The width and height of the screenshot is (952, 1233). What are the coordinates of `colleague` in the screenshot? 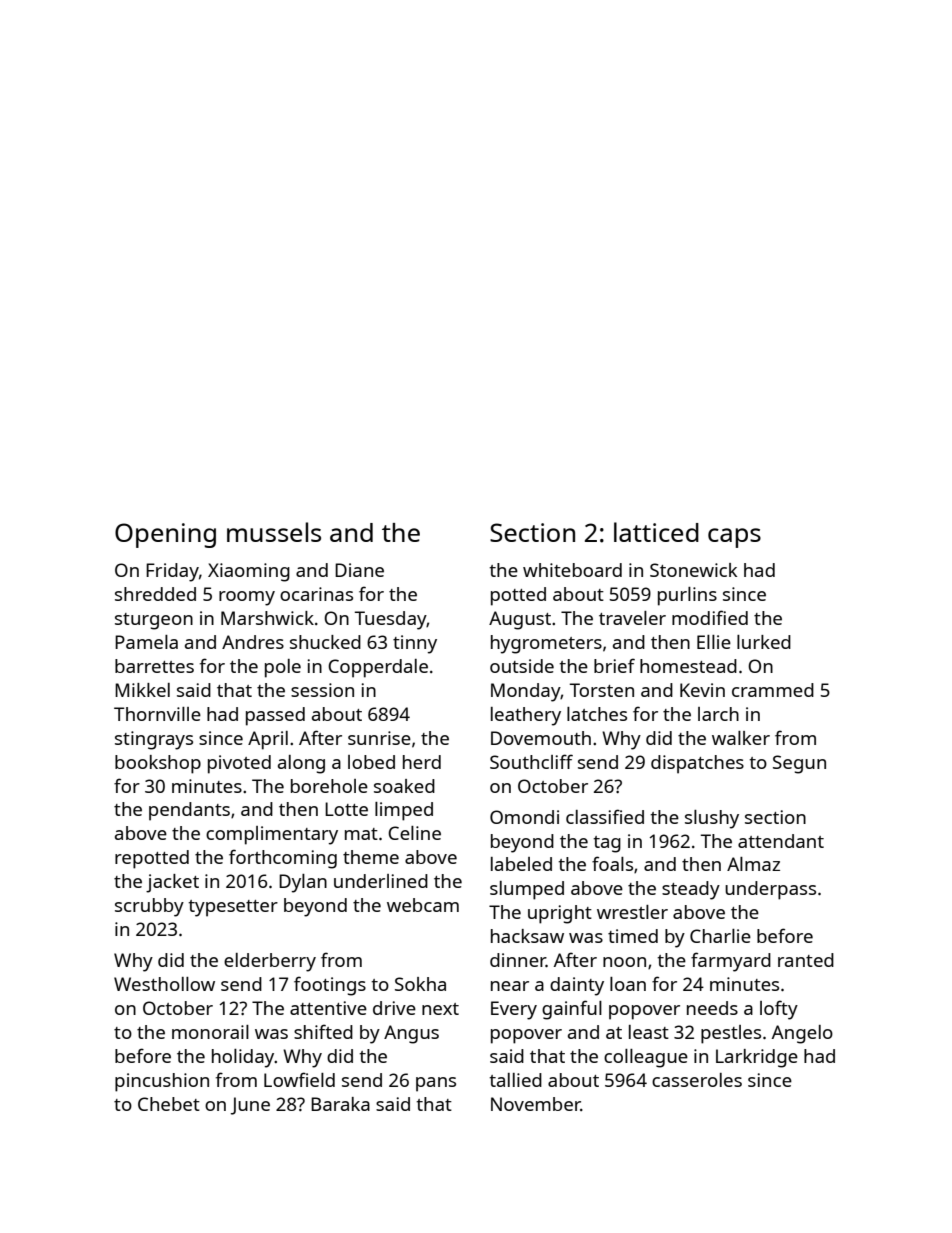 It's located at (646, 1058).
